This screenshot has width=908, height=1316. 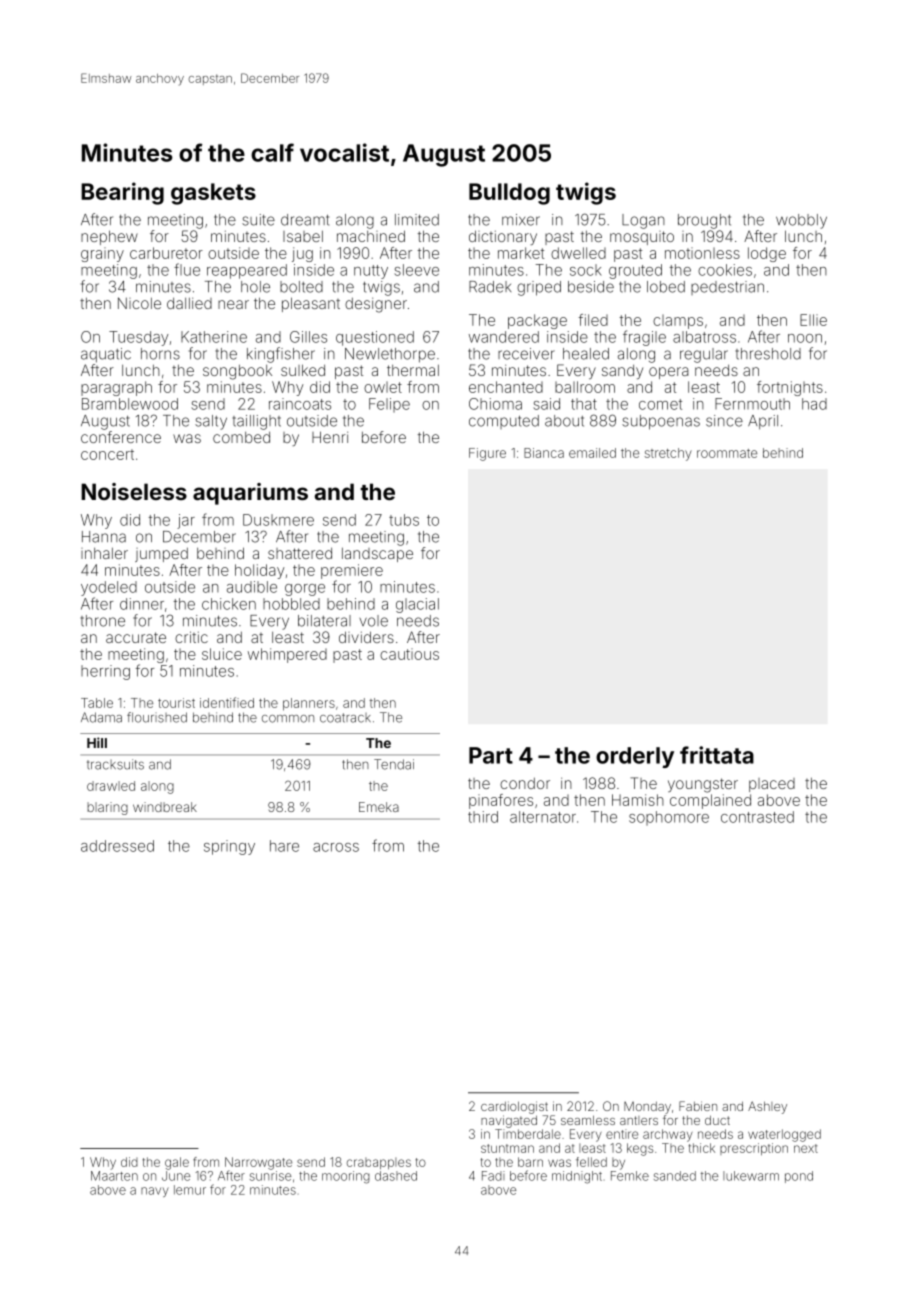 What do you see at coordinates (675, 1176) in the screenshot?
I see `sanded` at bounding box center [675, 1176].
